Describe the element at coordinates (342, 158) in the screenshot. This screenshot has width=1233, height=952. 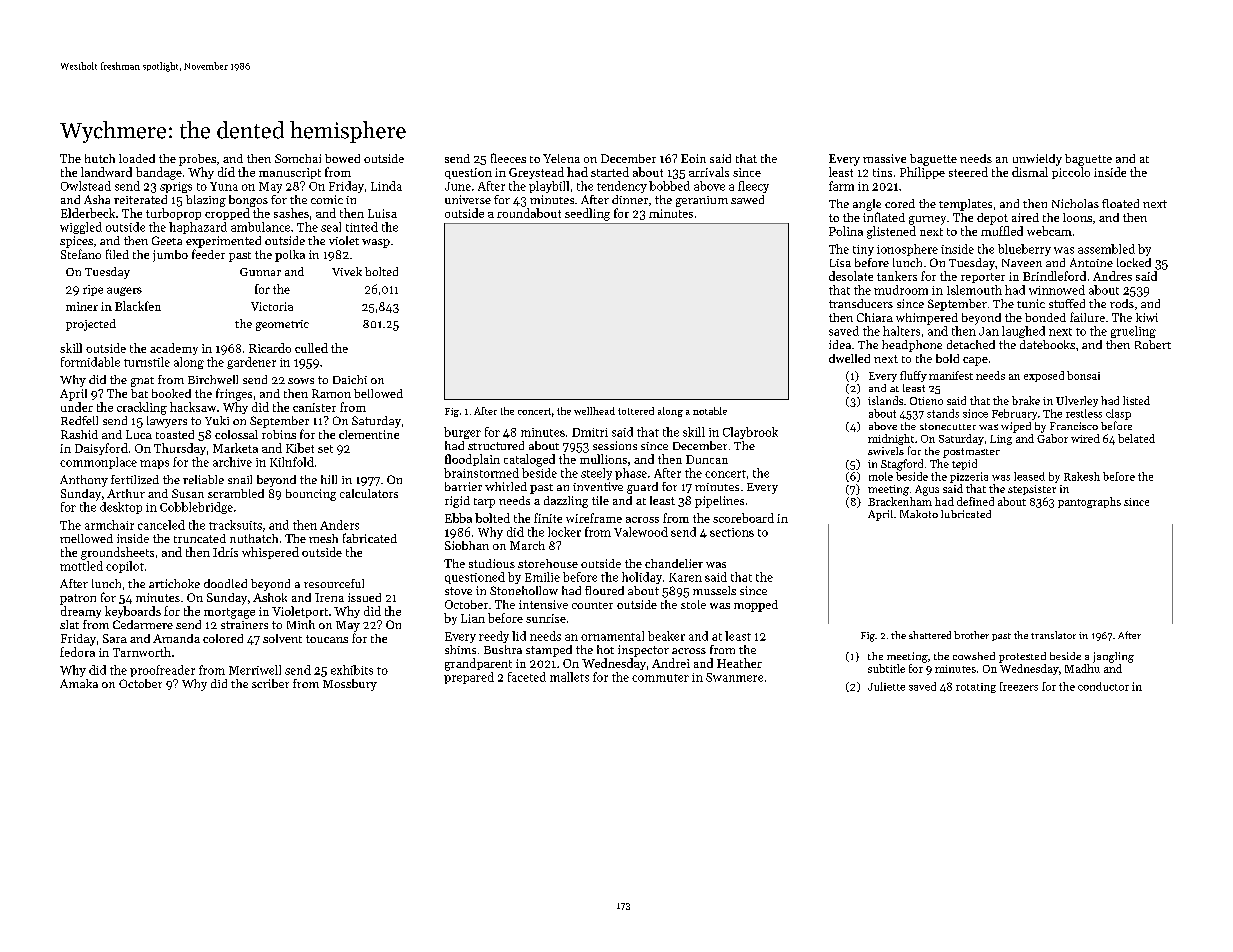
I see `bowed` at that location.
